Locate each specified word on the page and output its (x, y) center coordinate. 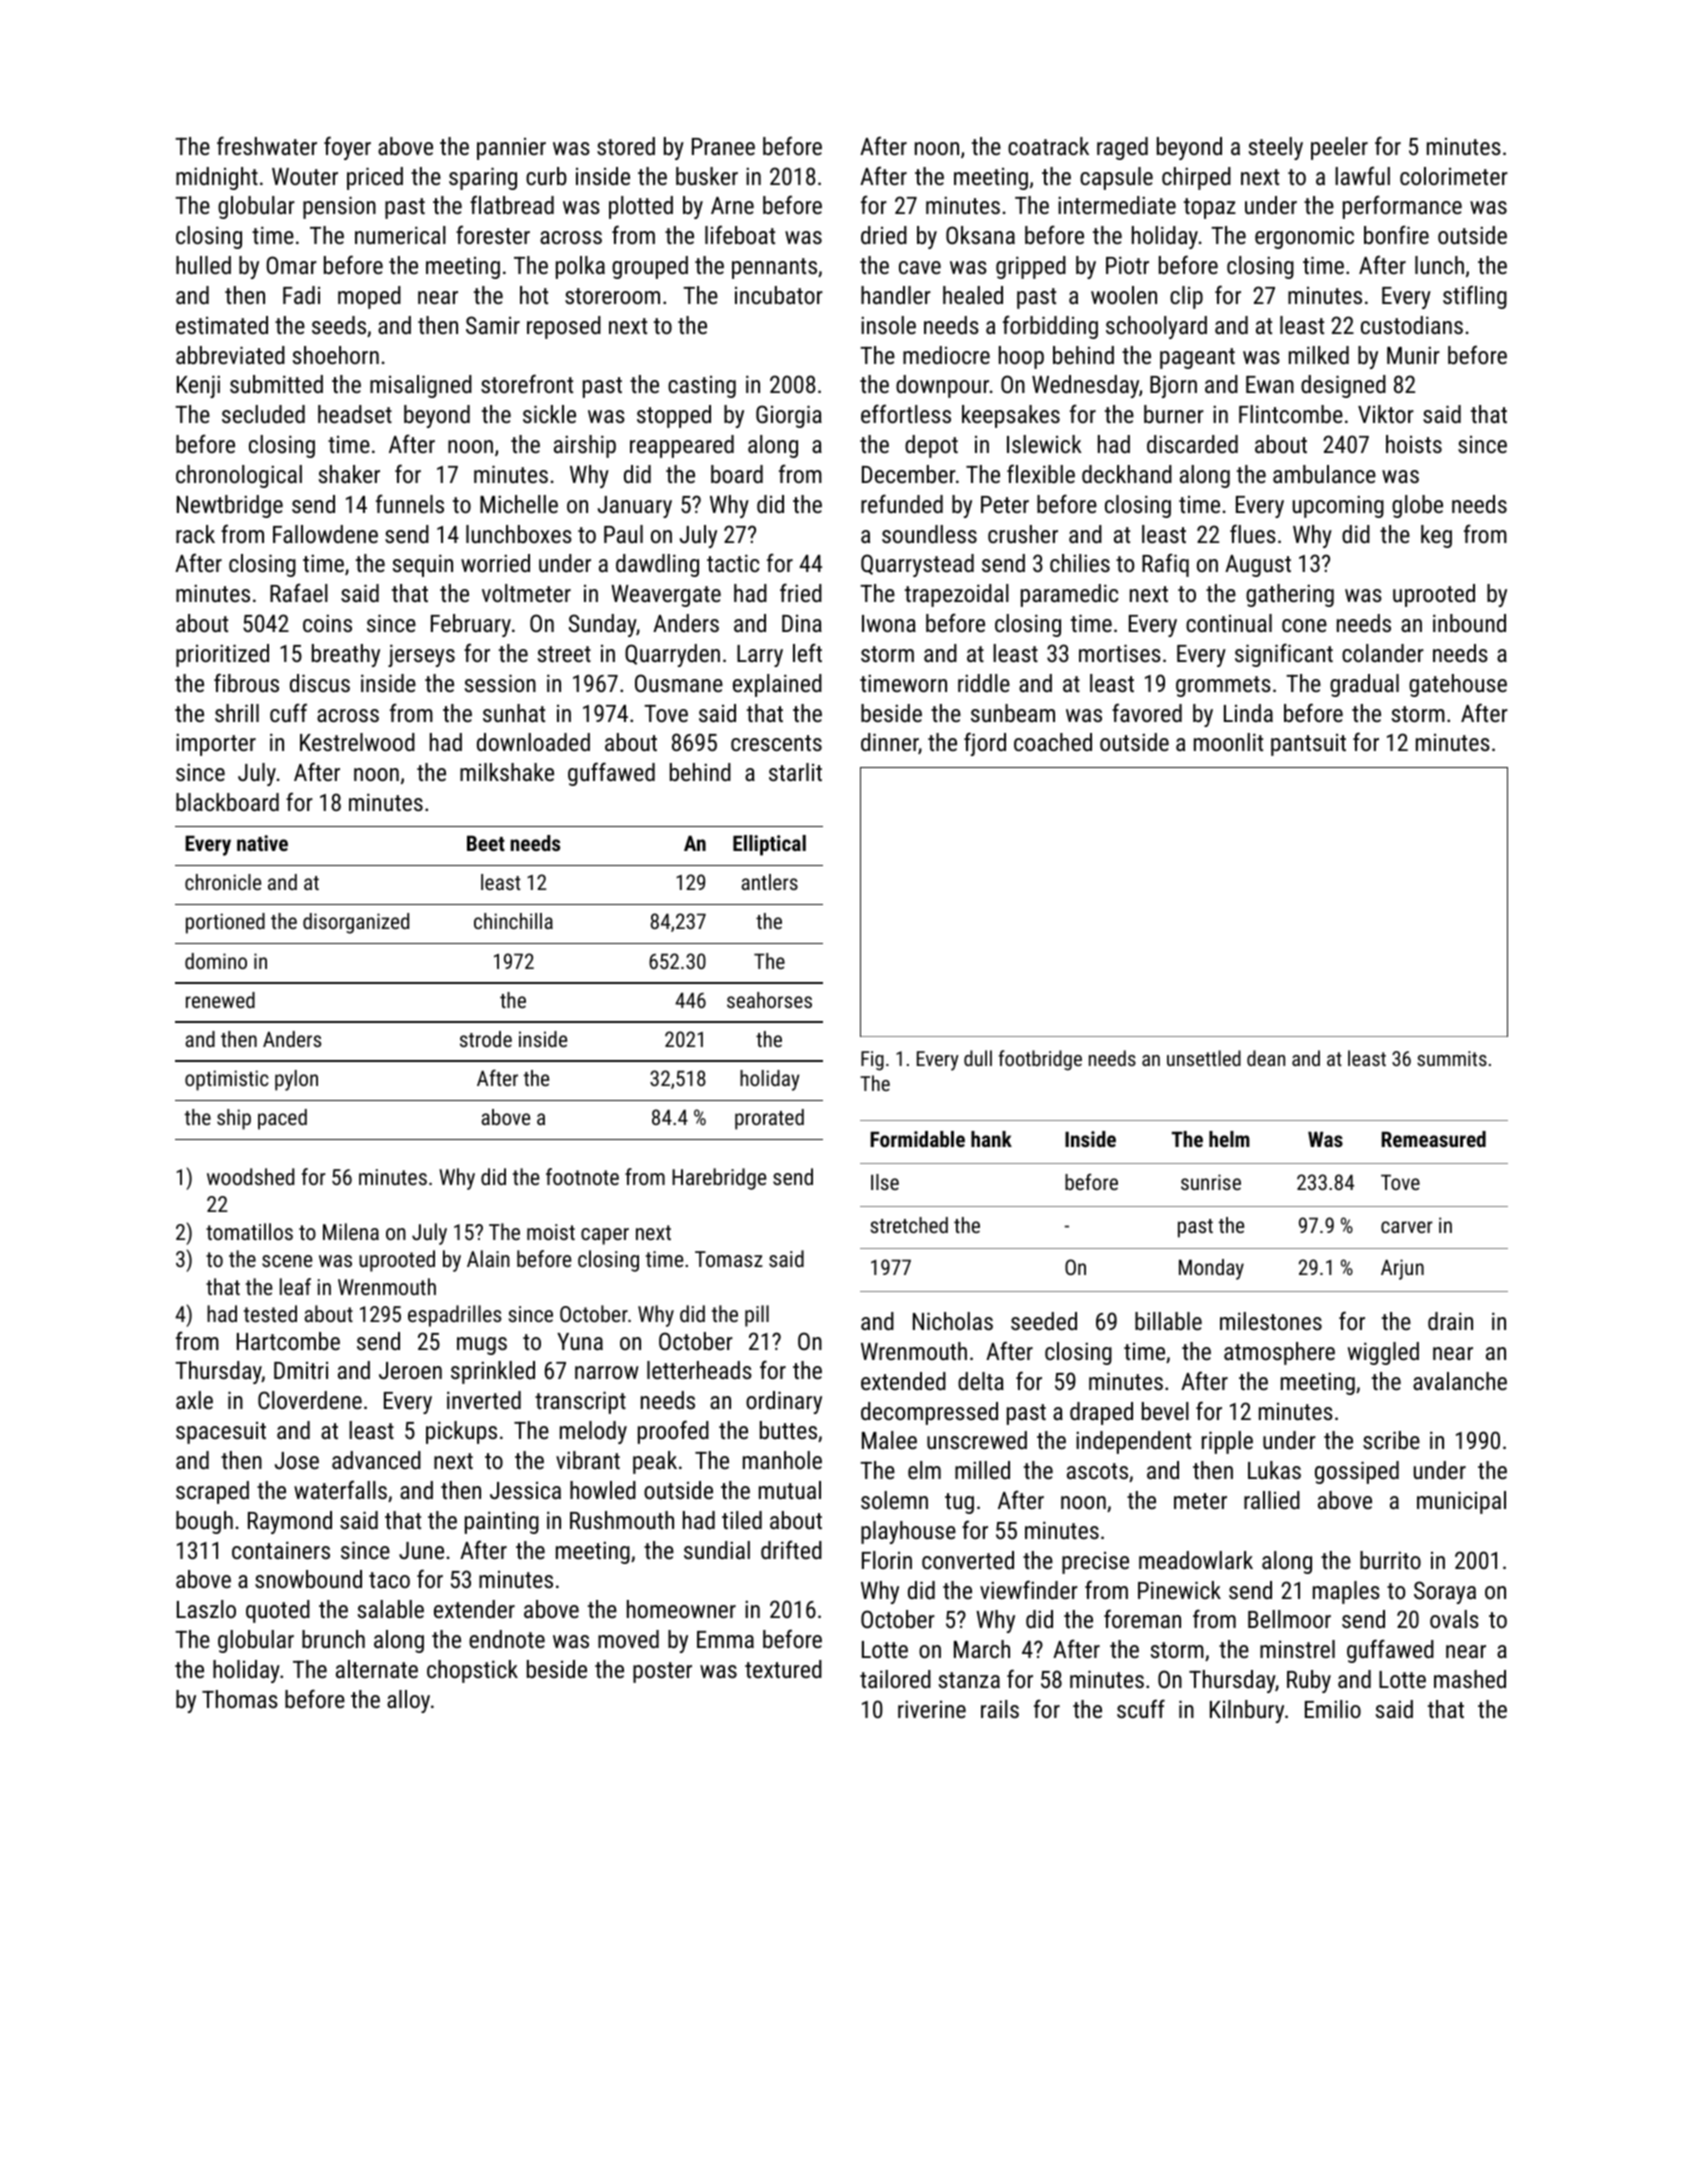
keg (1436, 536)
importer (216, 744)
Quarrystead (917, 565)
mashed (1470, 1679)
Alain (488, 1258)
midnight (217, 178)
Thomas (240, 1699)
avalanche (1460, 1381)
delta (981, 1381)
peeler (1339, 148)
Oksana (980, 235)
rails (1000, 1709)
